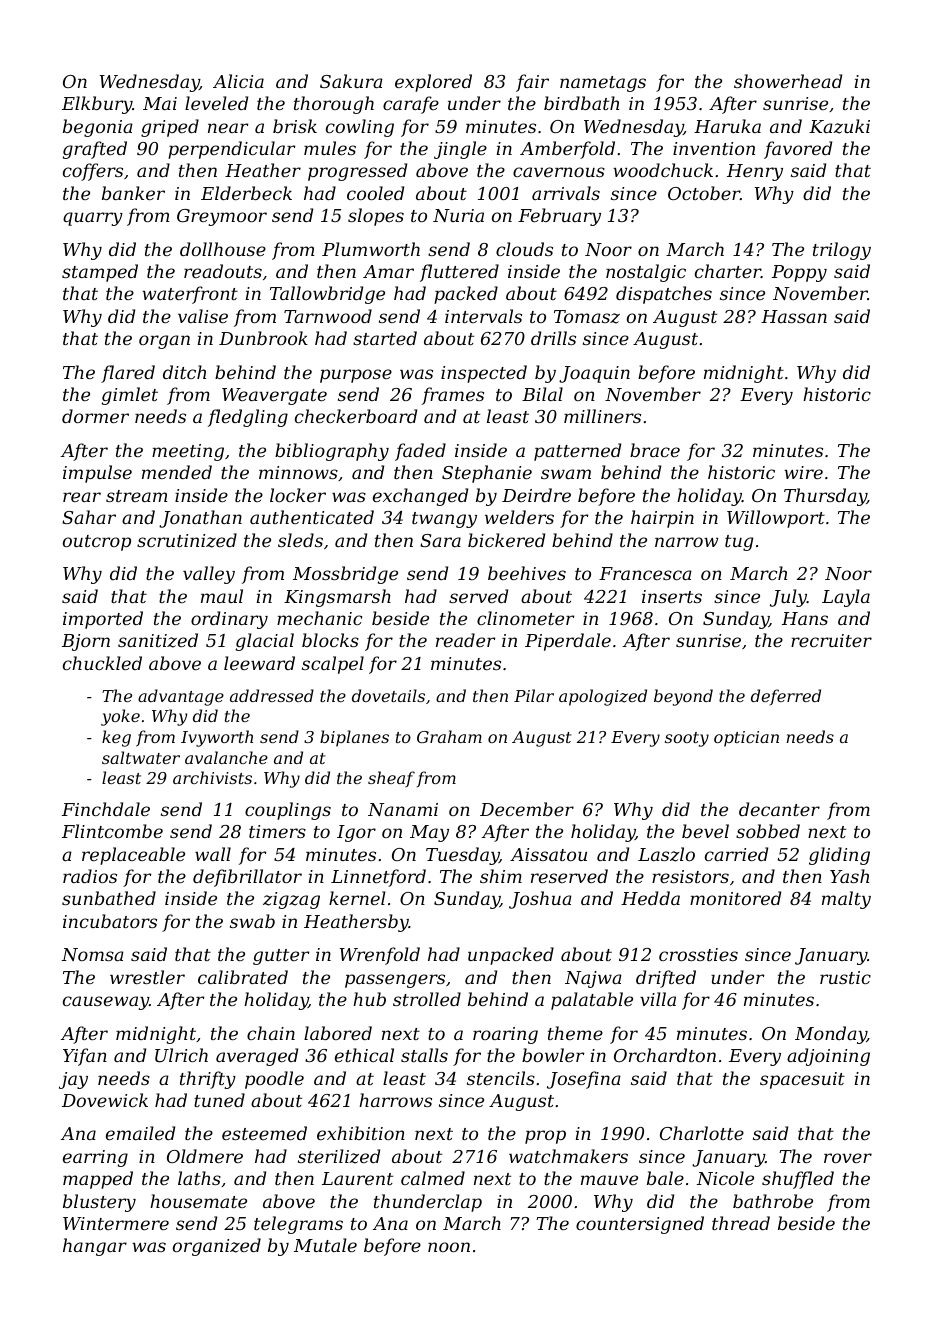  I want to click on Yifan, so click(85, 1057).
